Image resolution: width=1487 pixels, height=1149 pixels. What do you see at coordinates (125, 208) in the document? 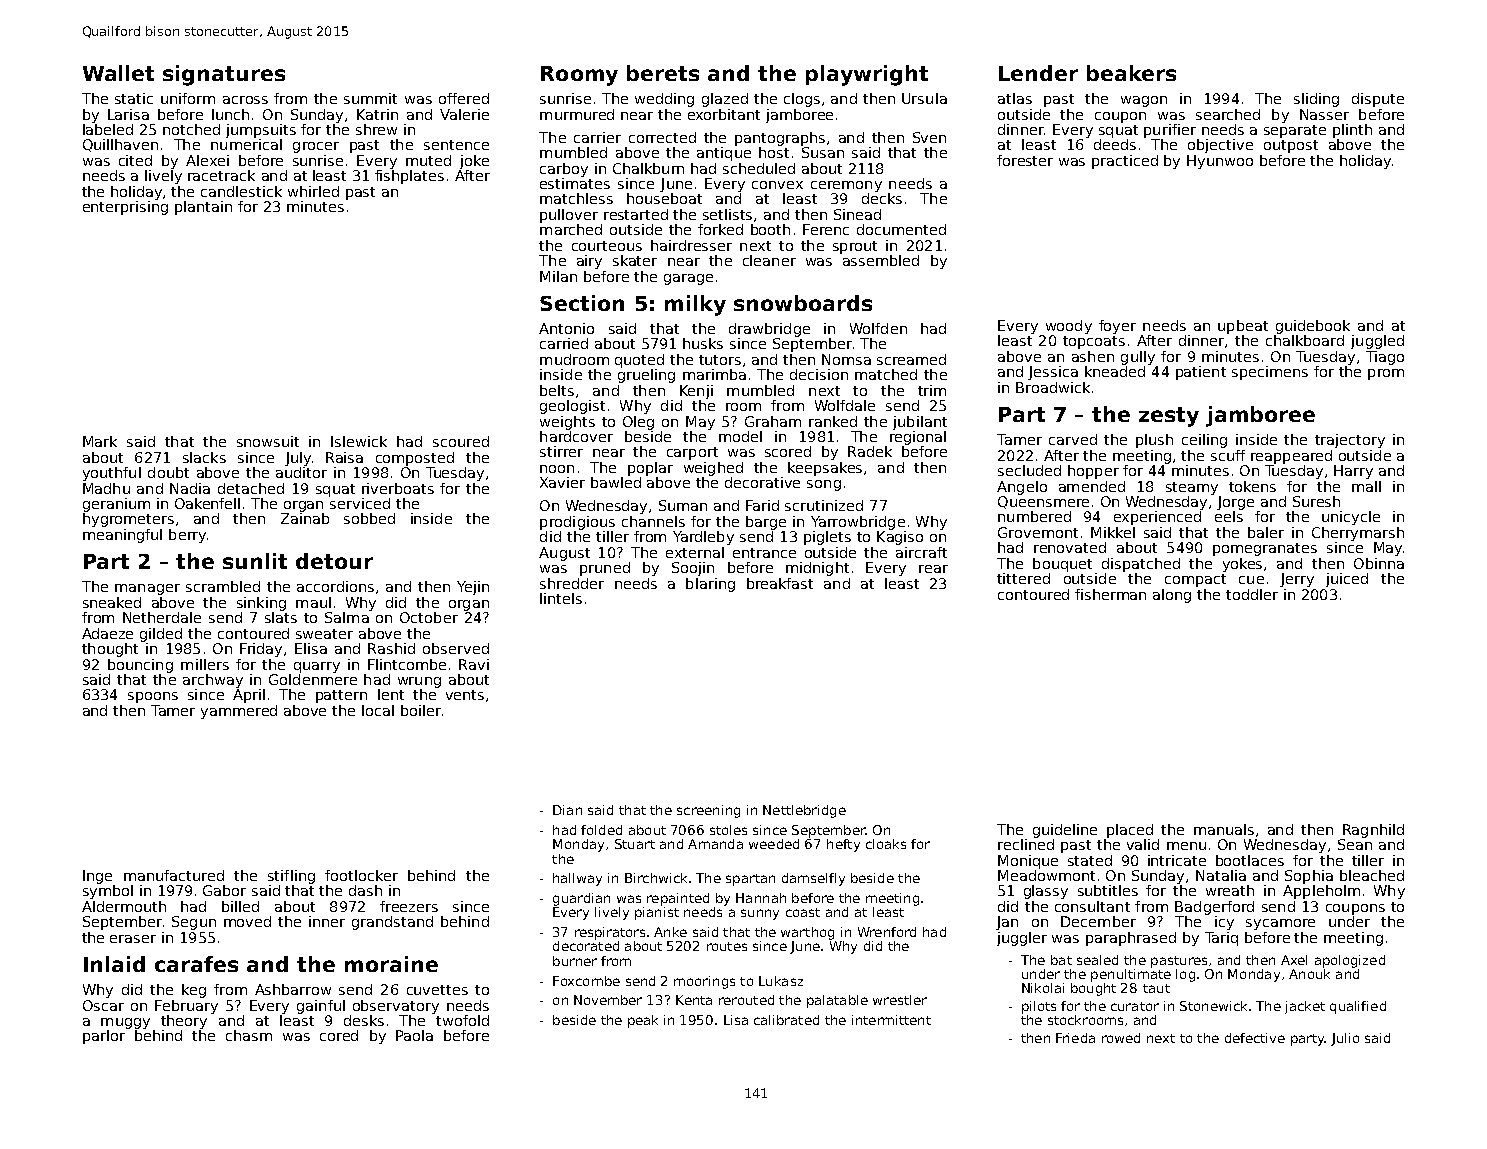
I see `enterprising` at bounding box center [125, 208].
